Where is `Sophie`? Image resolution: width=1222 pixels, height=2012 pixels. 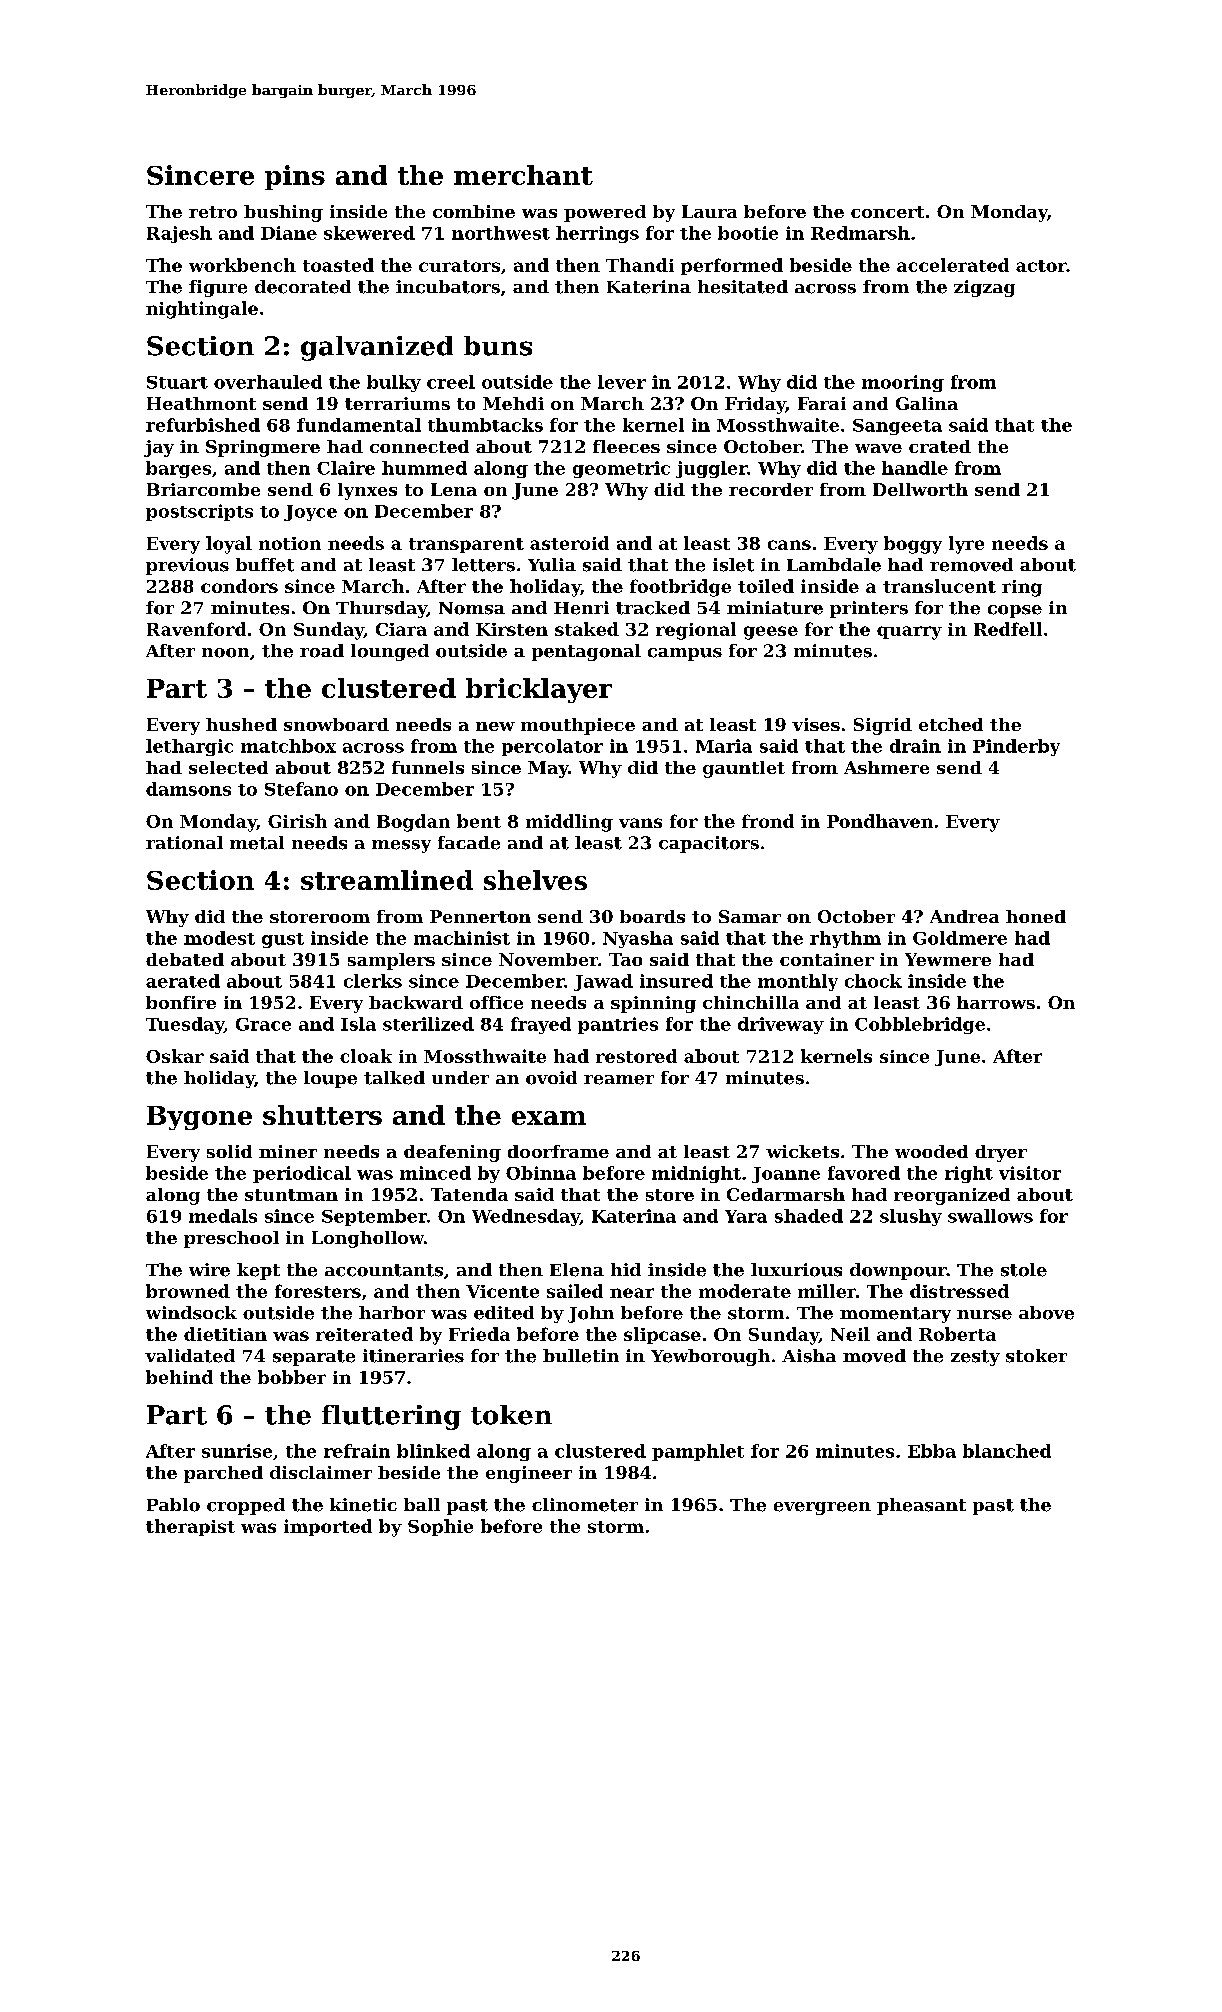
Sophie is located at coordinates (440, 1527).
